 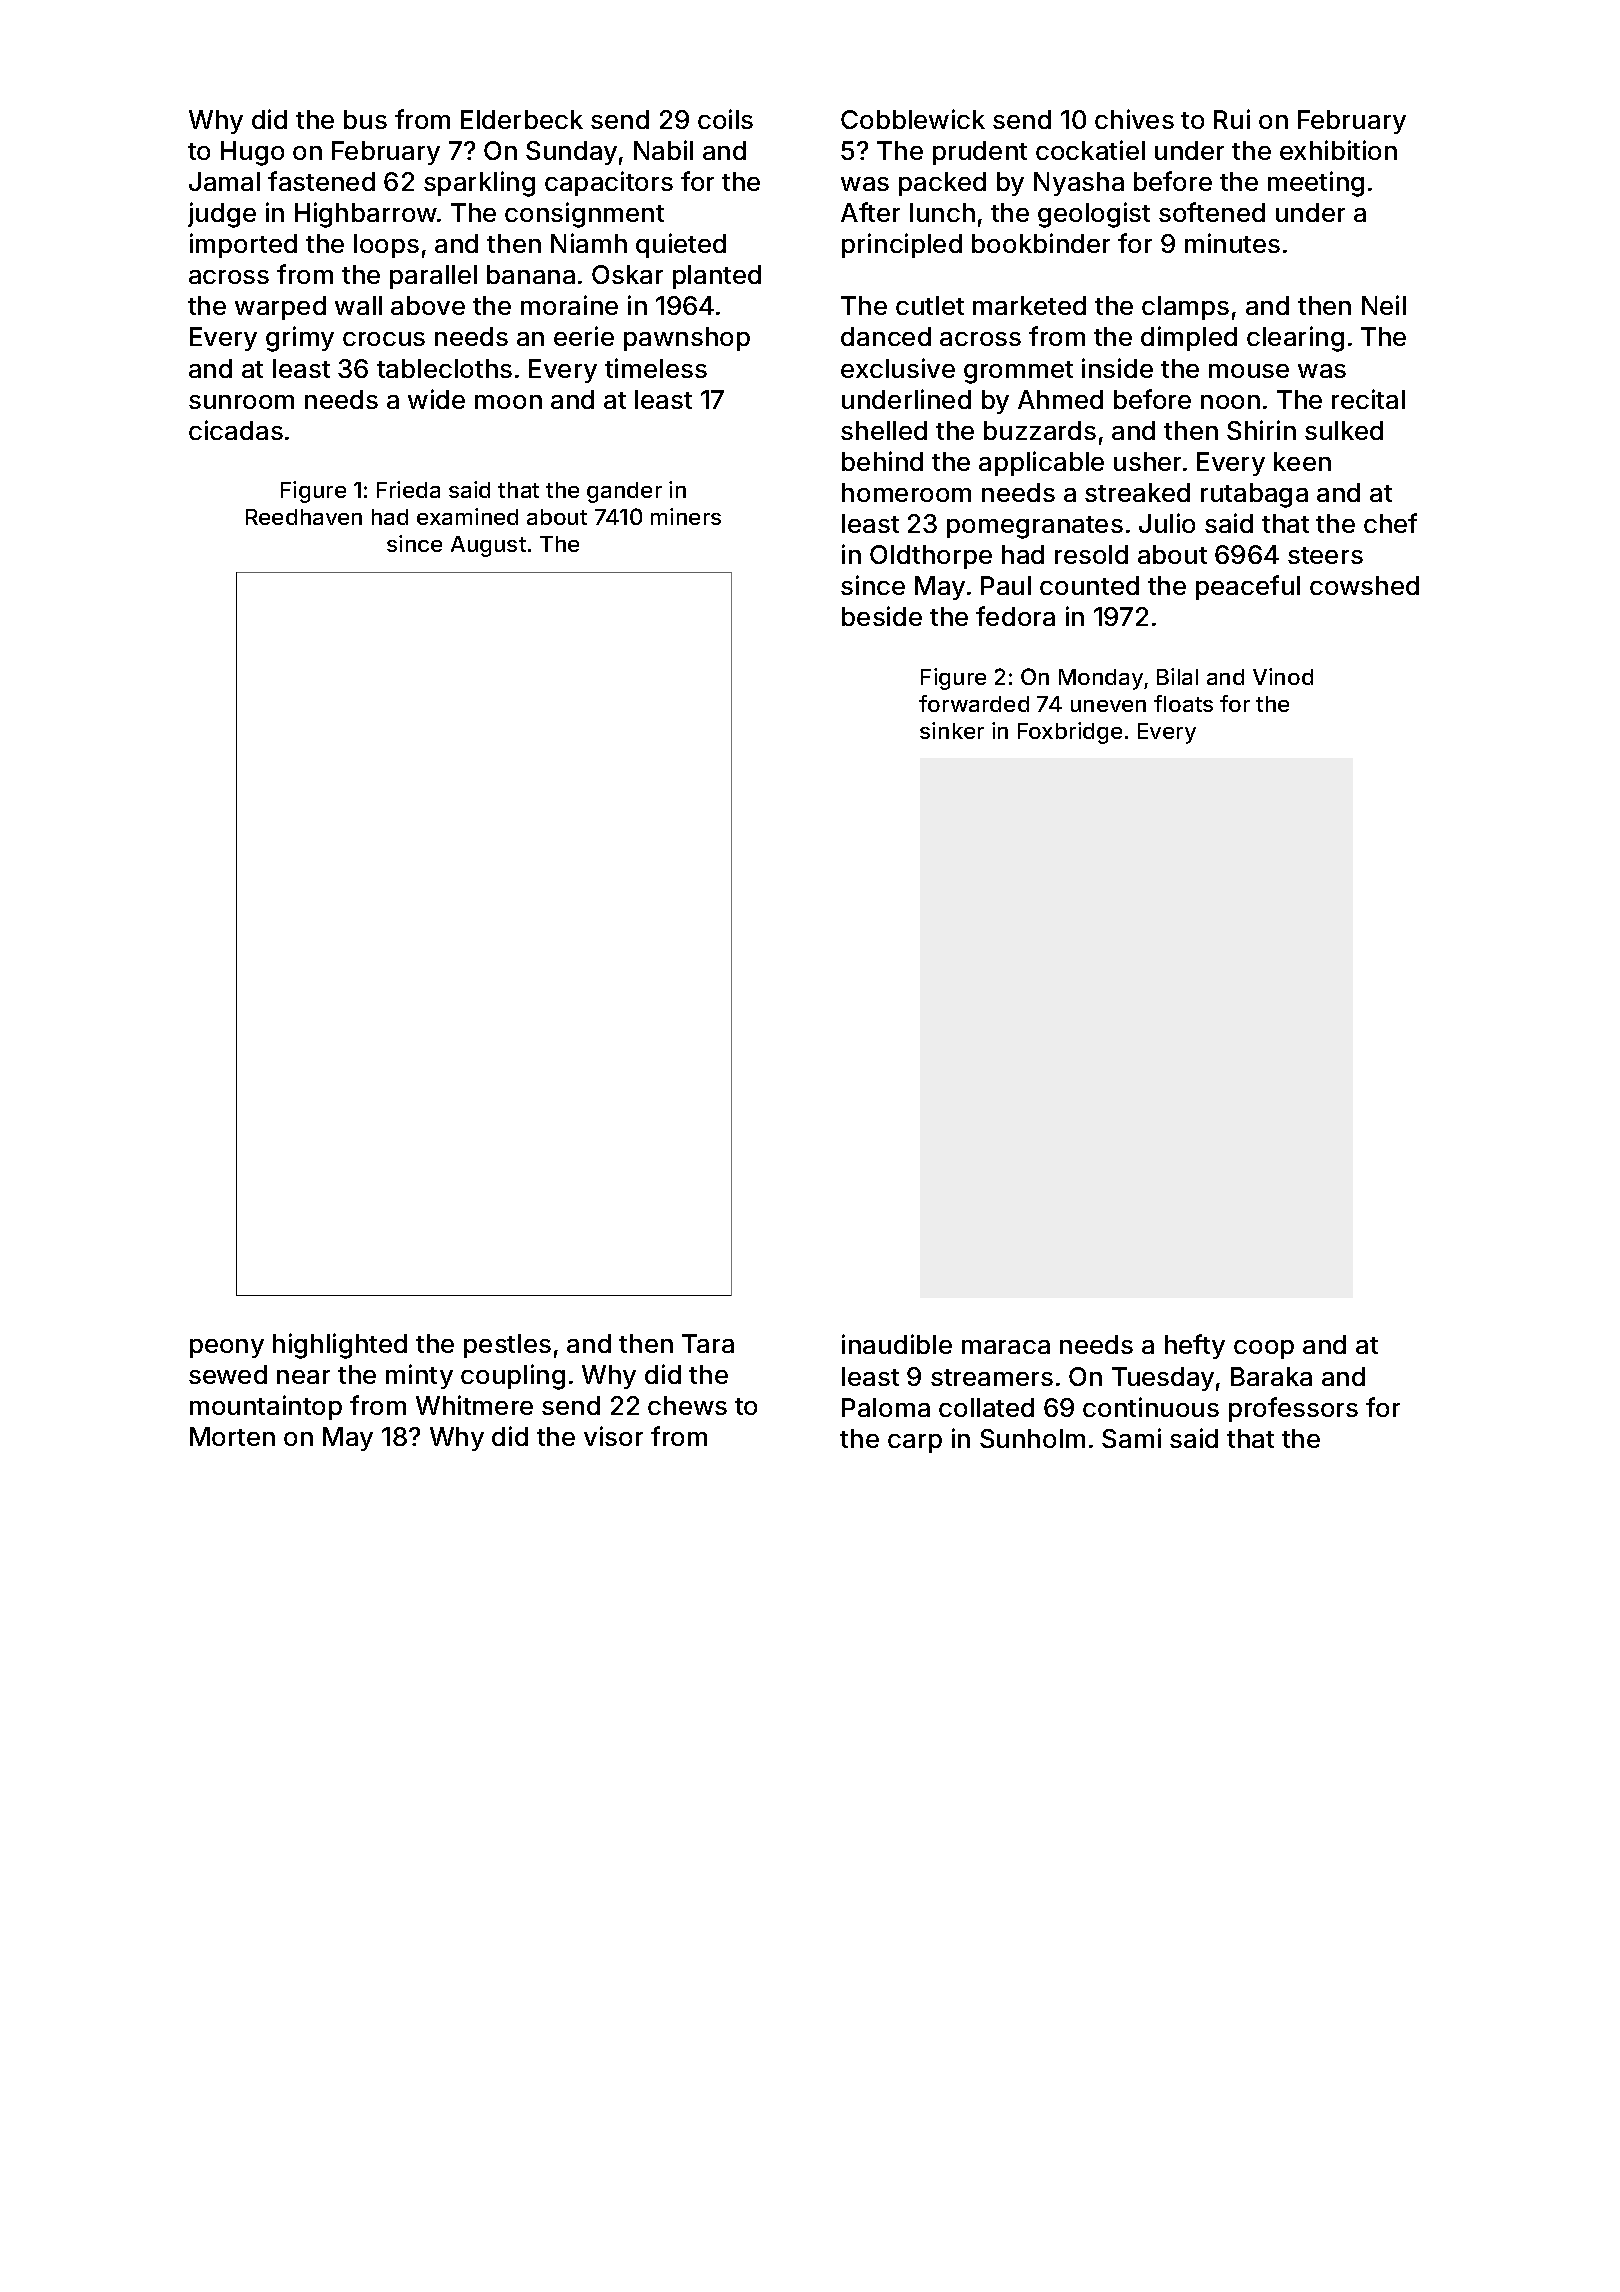 I want to click on Sami, so click(x=1131, y=1438).
